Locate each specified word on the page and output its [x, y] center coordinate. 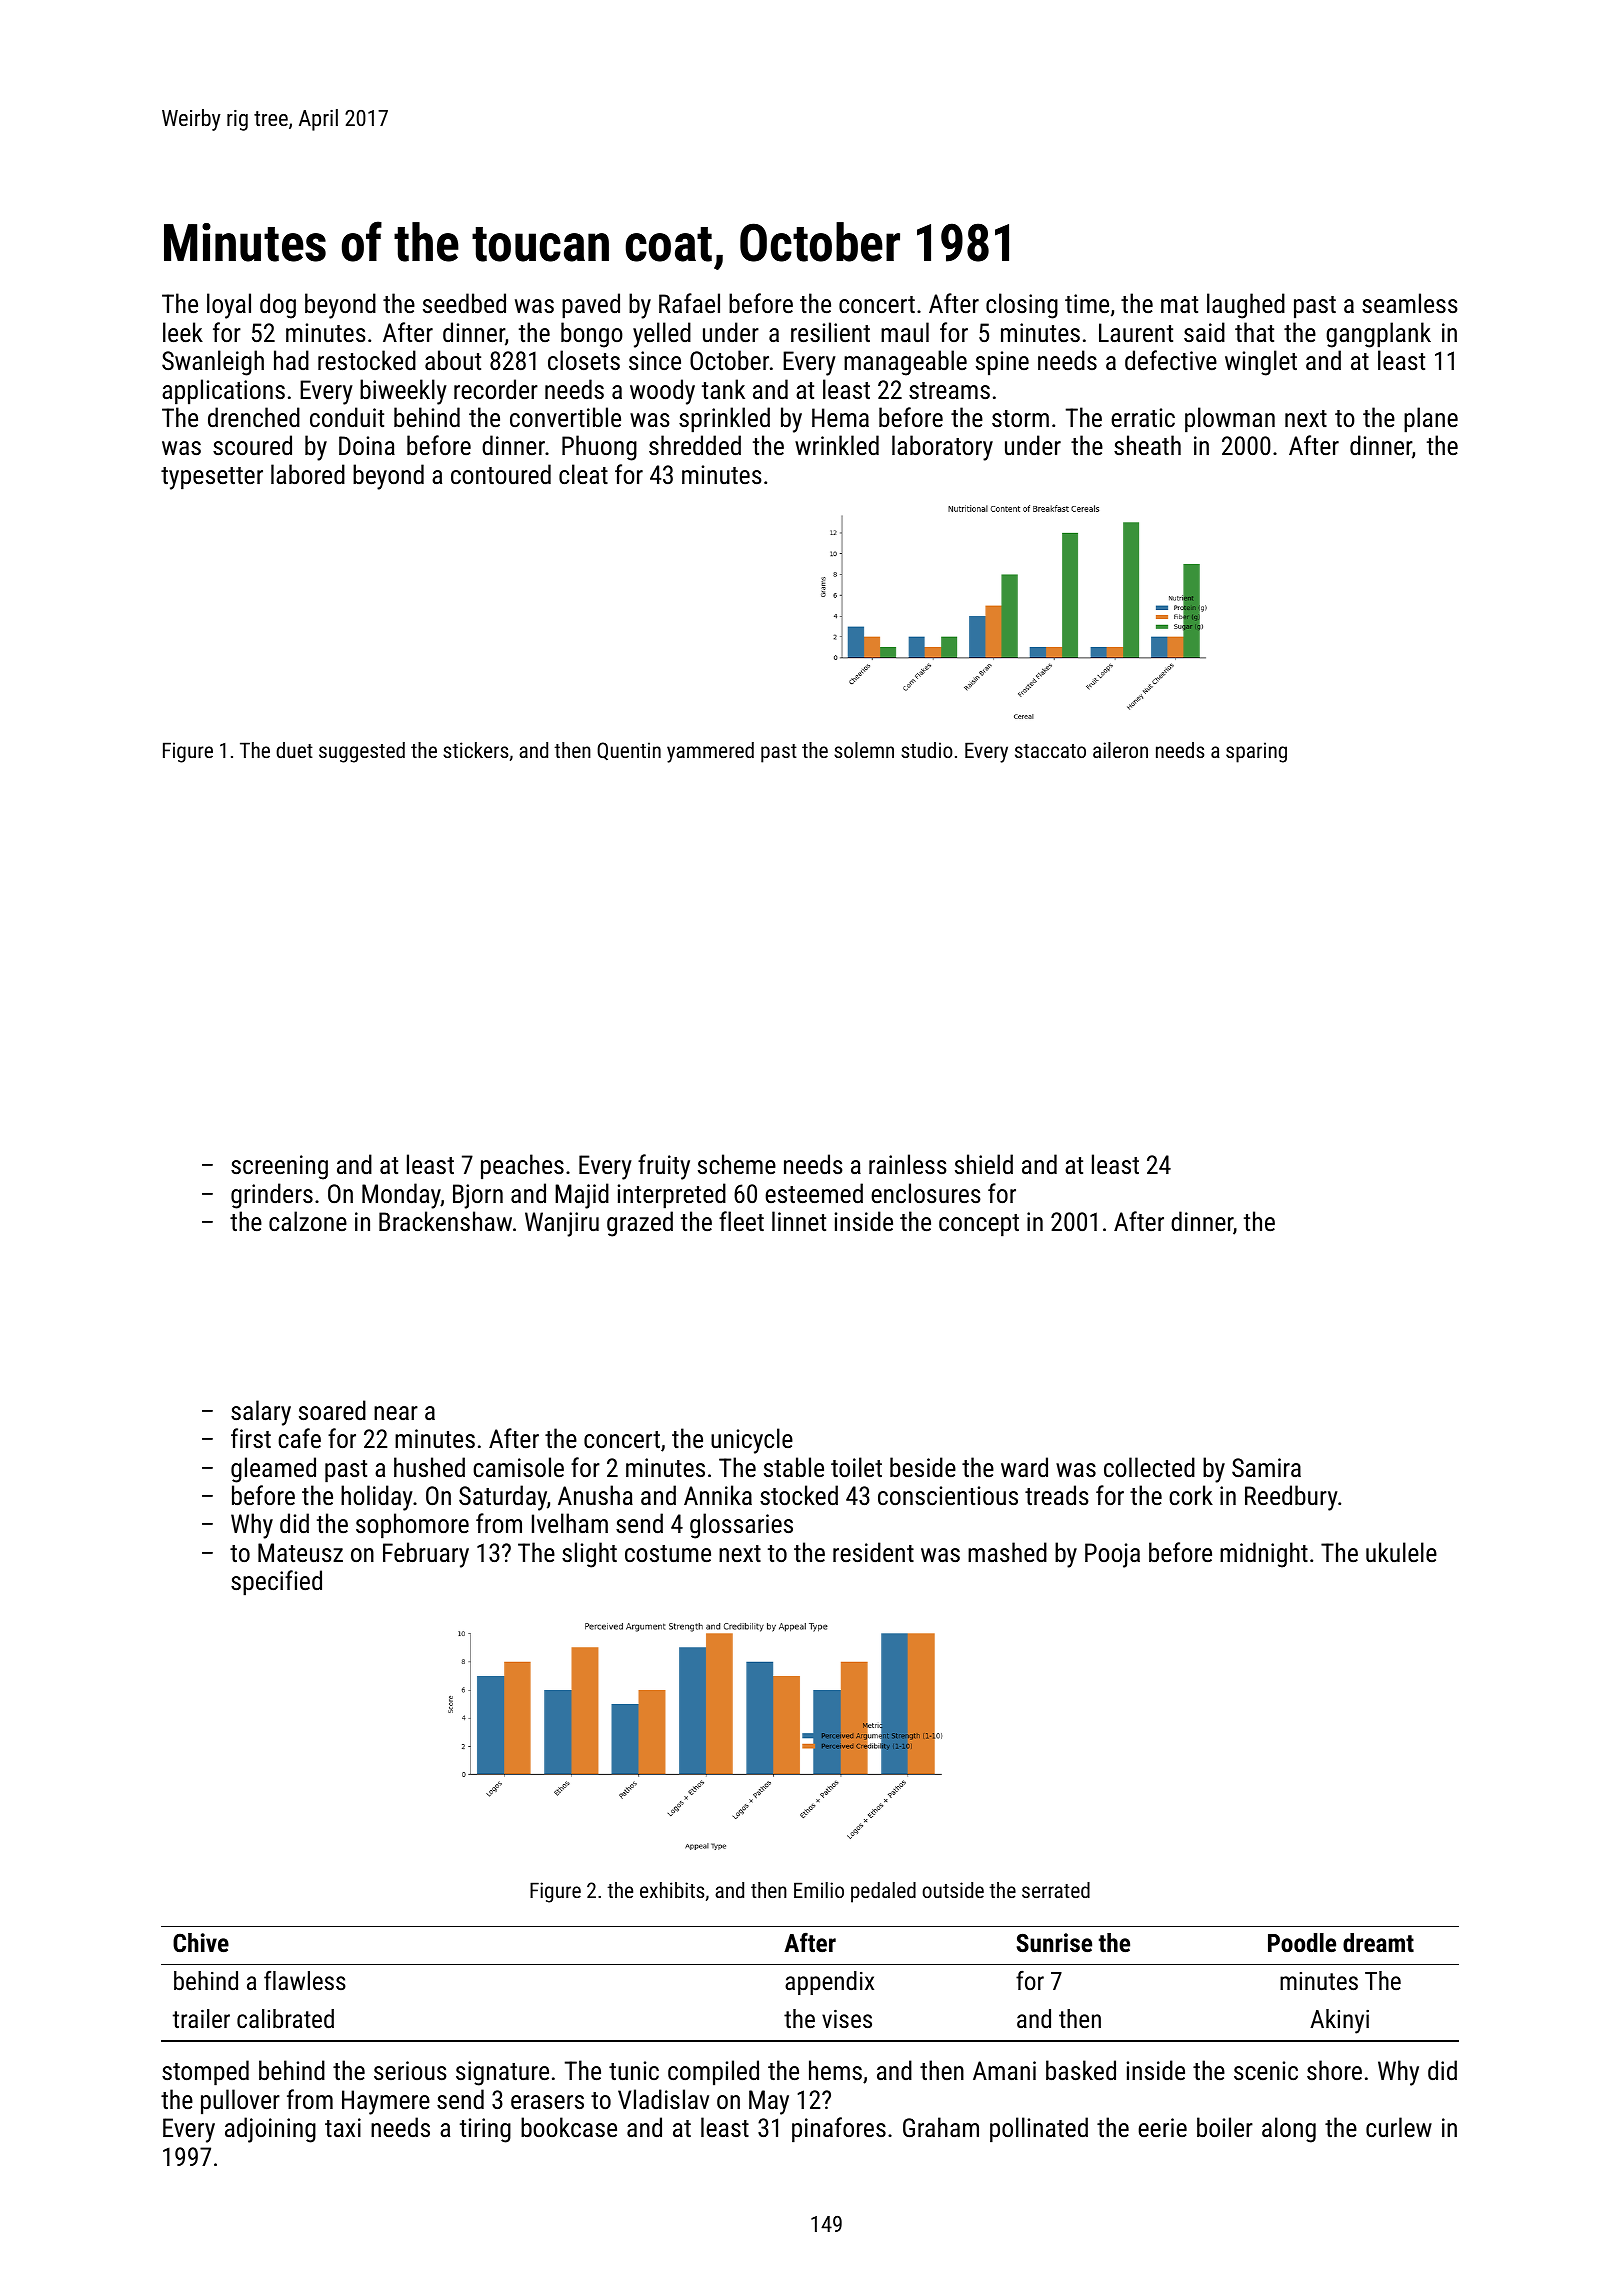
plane [1431, 420]
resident [873, 1552]
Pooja [1112, 1555]
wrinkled [837, 445]
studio [927, 750]
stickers [475, 750]
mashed [1007, 1552]
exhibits [672, 1890]
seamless [1410, 303]
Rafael [689, 303]
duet [294, 750]
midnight [1264, 1555]
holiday [377, 1498]
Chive [201, 1942]
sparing [1256, 752]
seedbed [464, 303]
